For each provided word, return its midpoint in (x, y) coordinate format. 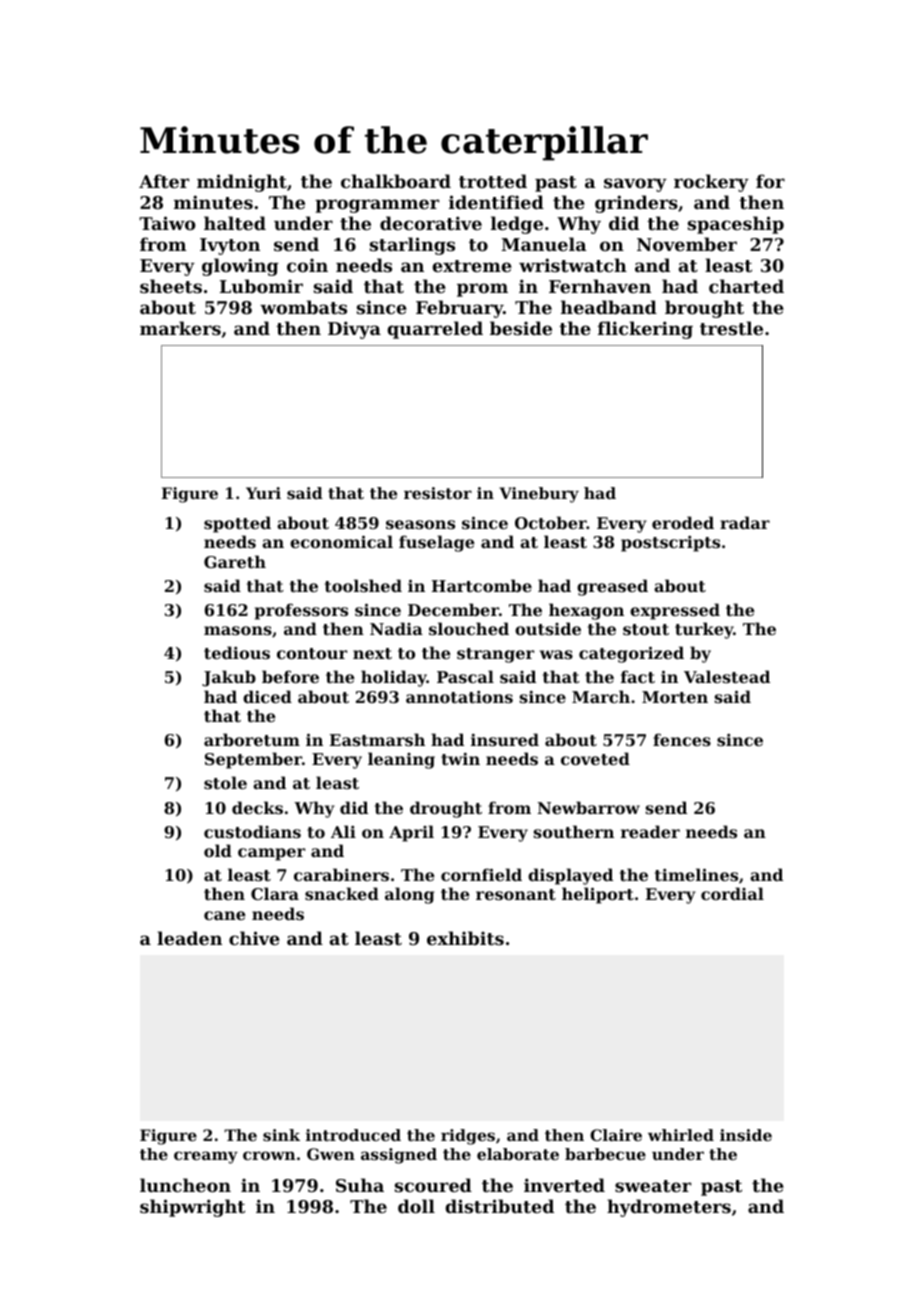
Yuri (263, 493)
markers (180, 328)
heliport (598, 895)
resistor (438, 493)
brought (704, 309)
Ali (343, 831)
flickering (645, 330)
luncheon (185, 1185)
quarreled (435, 330)
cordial (732, 893)
